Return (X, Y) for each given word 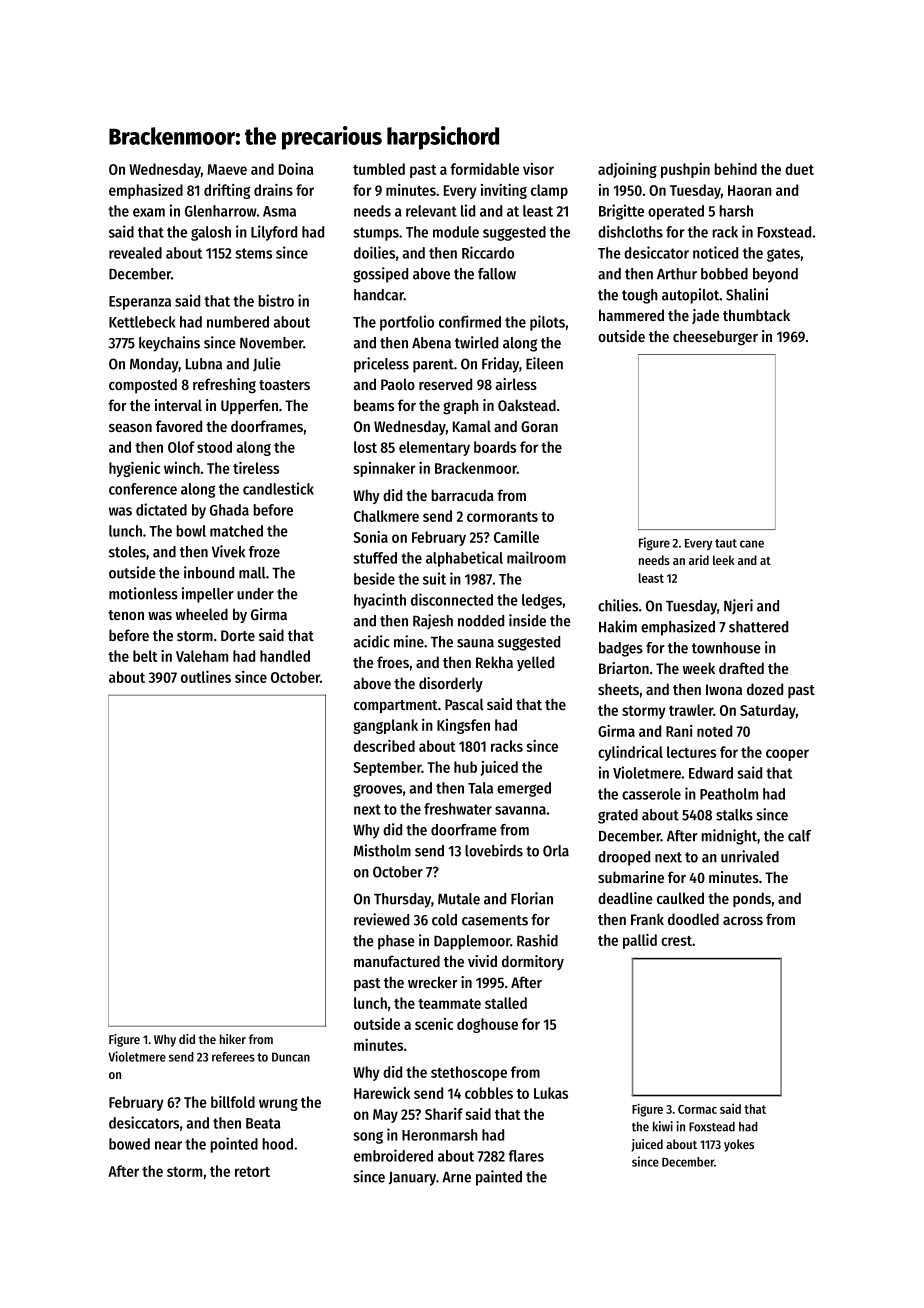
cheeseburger (715, 338)
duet (799, 169)
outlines (206, 677)
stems (253, 253)
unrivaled (750, 856)
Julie (267, 364)
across (743, 921)
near (168, 1145)
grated (618, 816)
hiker (233, 1039)
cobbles (489, 1093)
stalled (506, 1003)
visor (538, 169)
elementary (434, 448)
